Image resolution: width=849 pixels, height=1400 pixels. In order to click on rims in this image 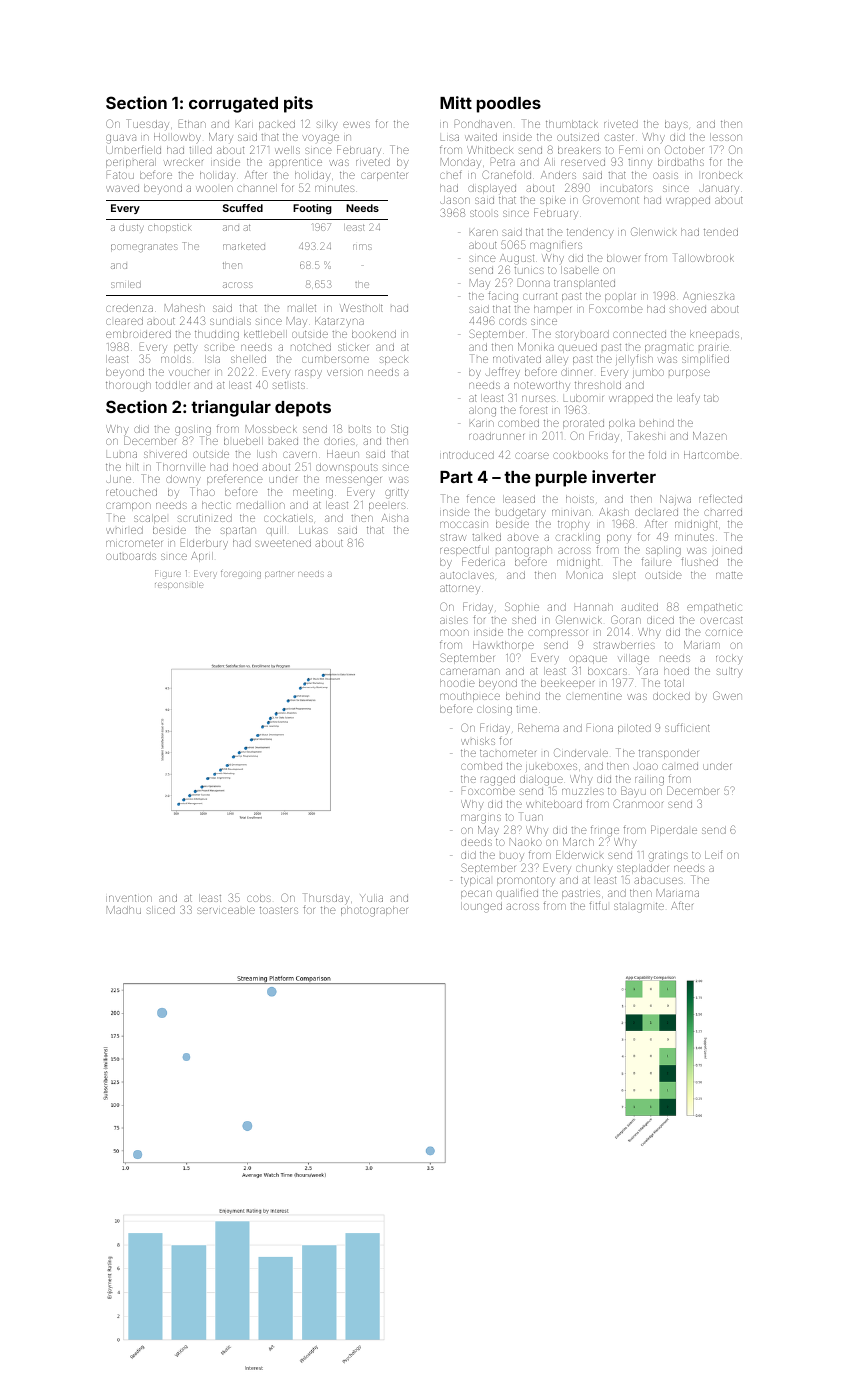, I will do `click(362, 247)`.
